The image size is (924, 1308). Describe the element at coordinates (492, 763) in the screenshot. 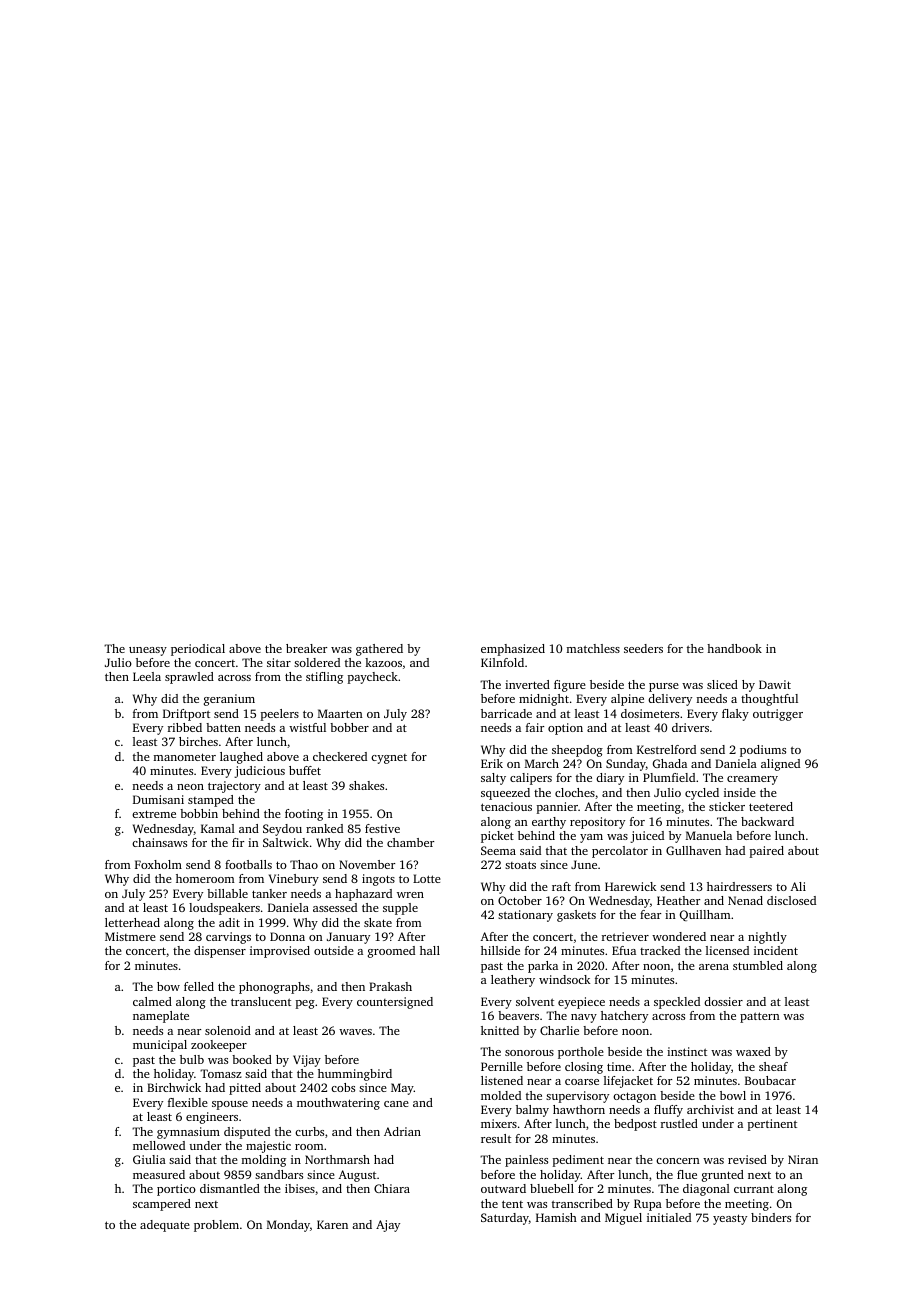

I see `Erik` at that location.
